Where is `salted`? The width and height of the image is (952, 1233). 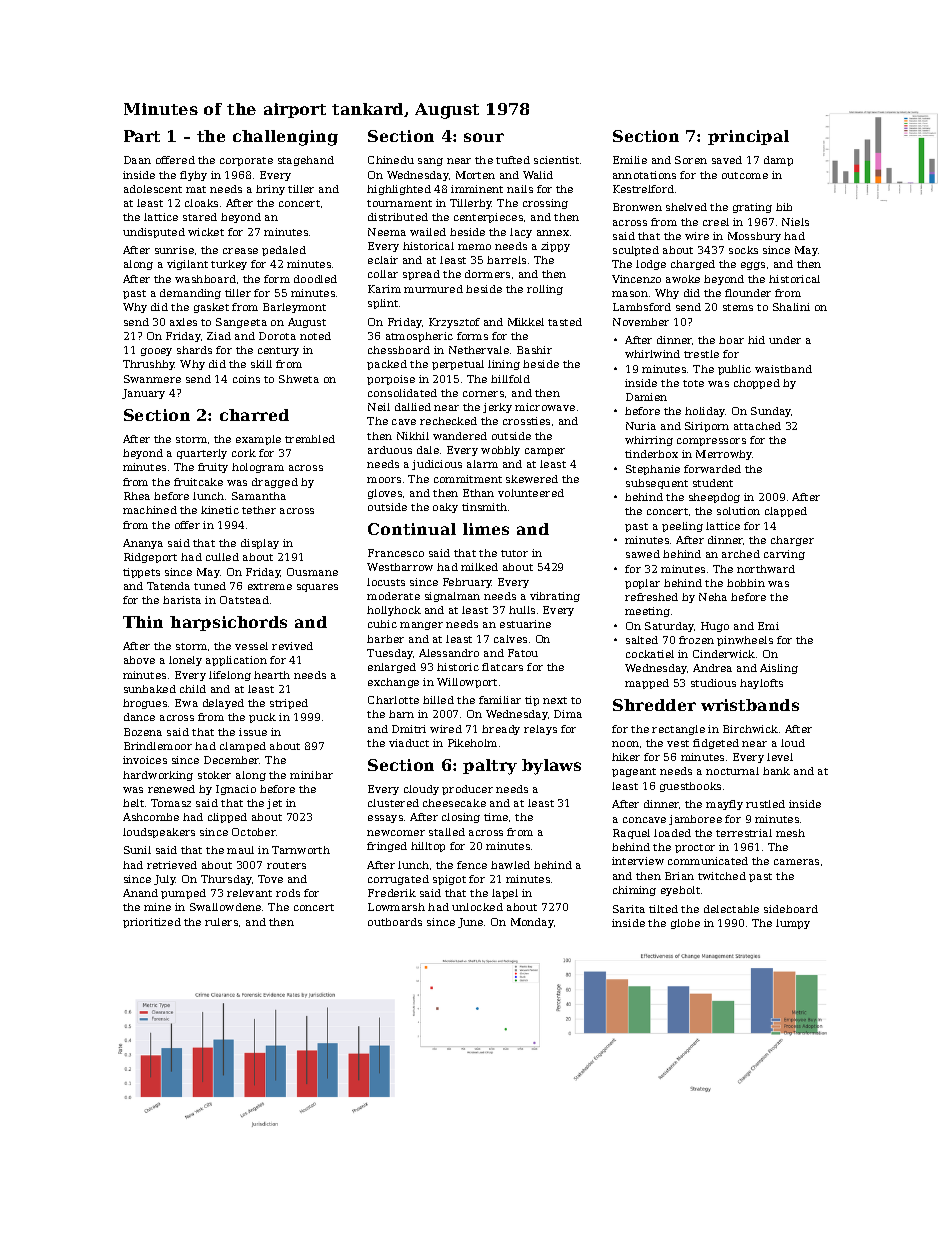 salted is located at coordinates (642, 640).
